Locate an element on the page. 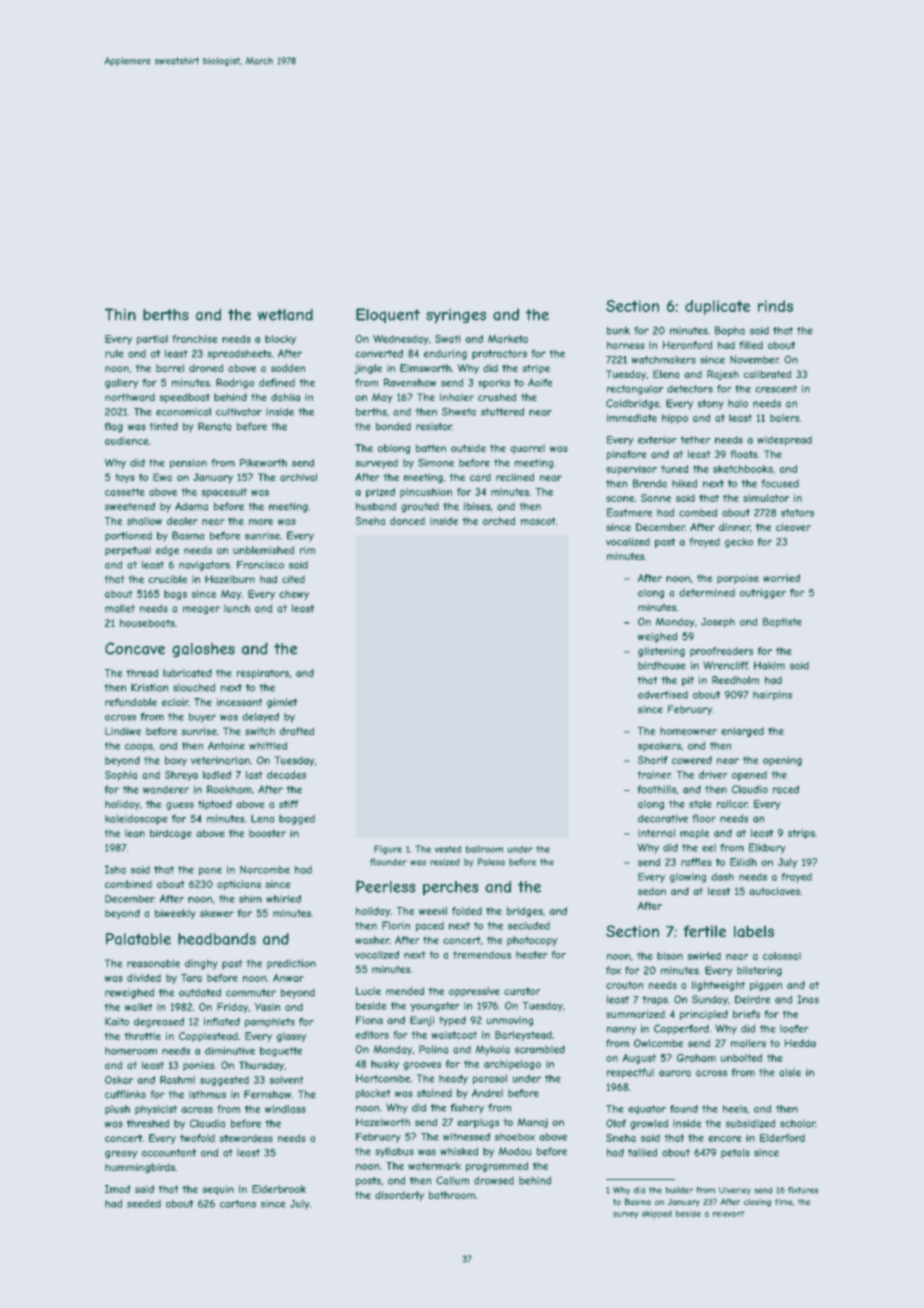 The width and height of the page is (924, 1308). respirators is located at coordinates (263, 674).
